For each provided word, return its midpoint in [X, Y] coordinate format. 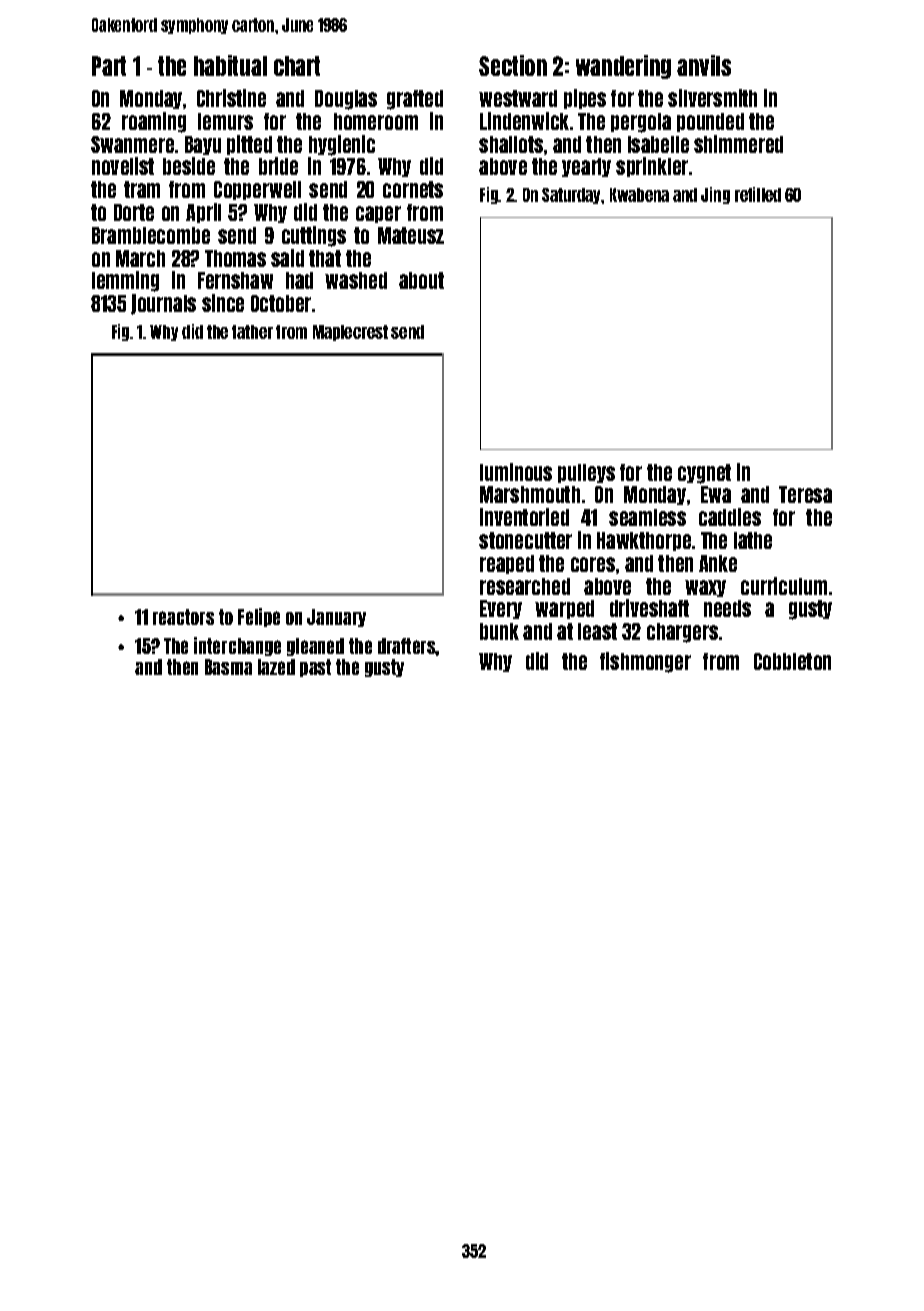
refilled [758, 194]
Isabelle [658, 144]
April [203, 213]
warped [564, 609]
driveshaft [649, 608]
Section [513, 65]
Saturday [572, 196]
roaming [154, 122]
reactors [183, 617]
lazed [276, 667]
